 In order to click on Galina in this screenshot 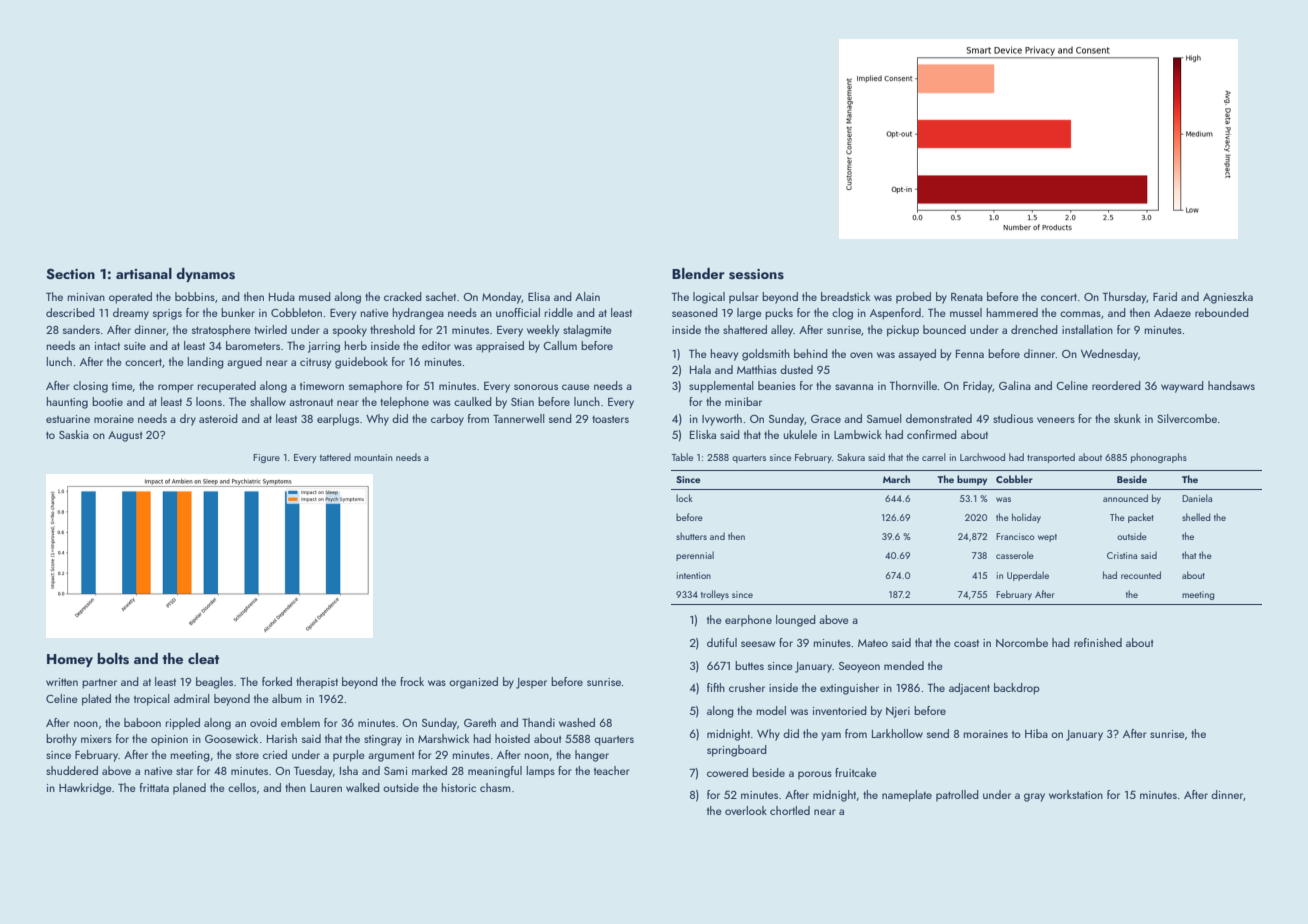, I will do `click(1015, 385)`.
